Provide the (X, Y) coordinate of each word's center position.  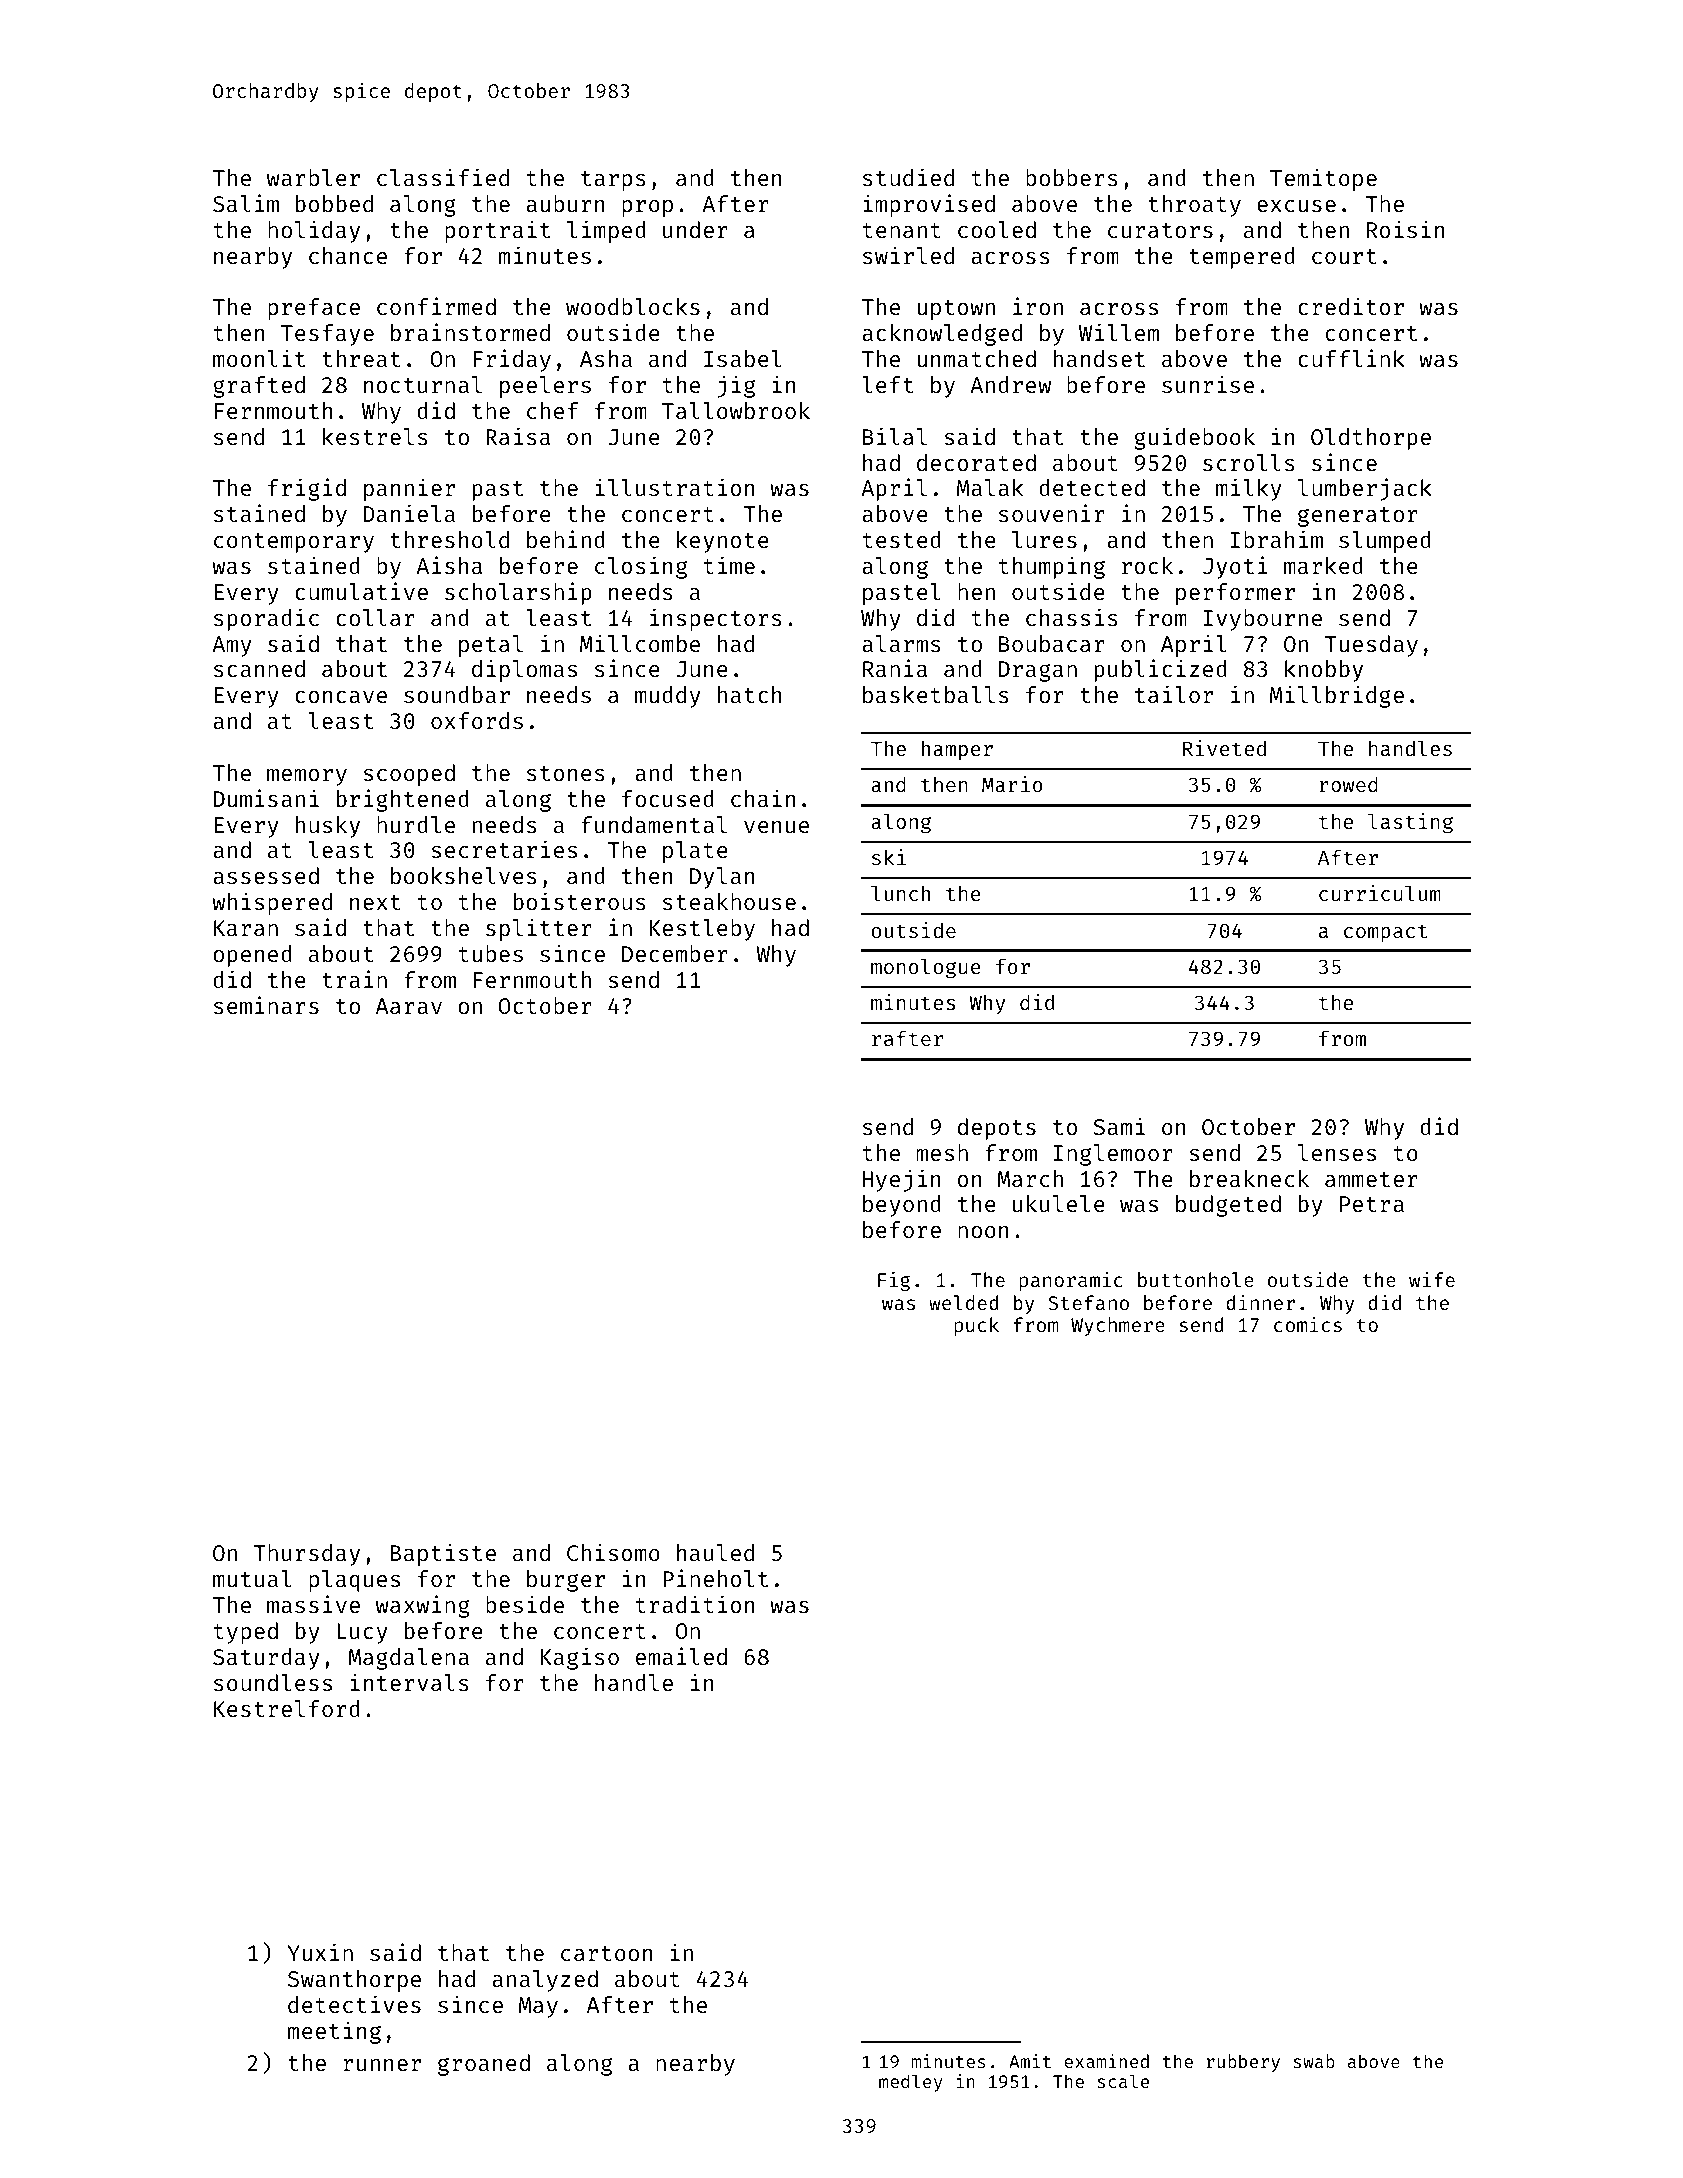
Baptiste (443, 1554)
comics (1308, 1324)
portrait (497, 231)
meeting (334, 2032)
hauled (715, 1552)
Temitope (1323, 179)
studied (908, 177)
